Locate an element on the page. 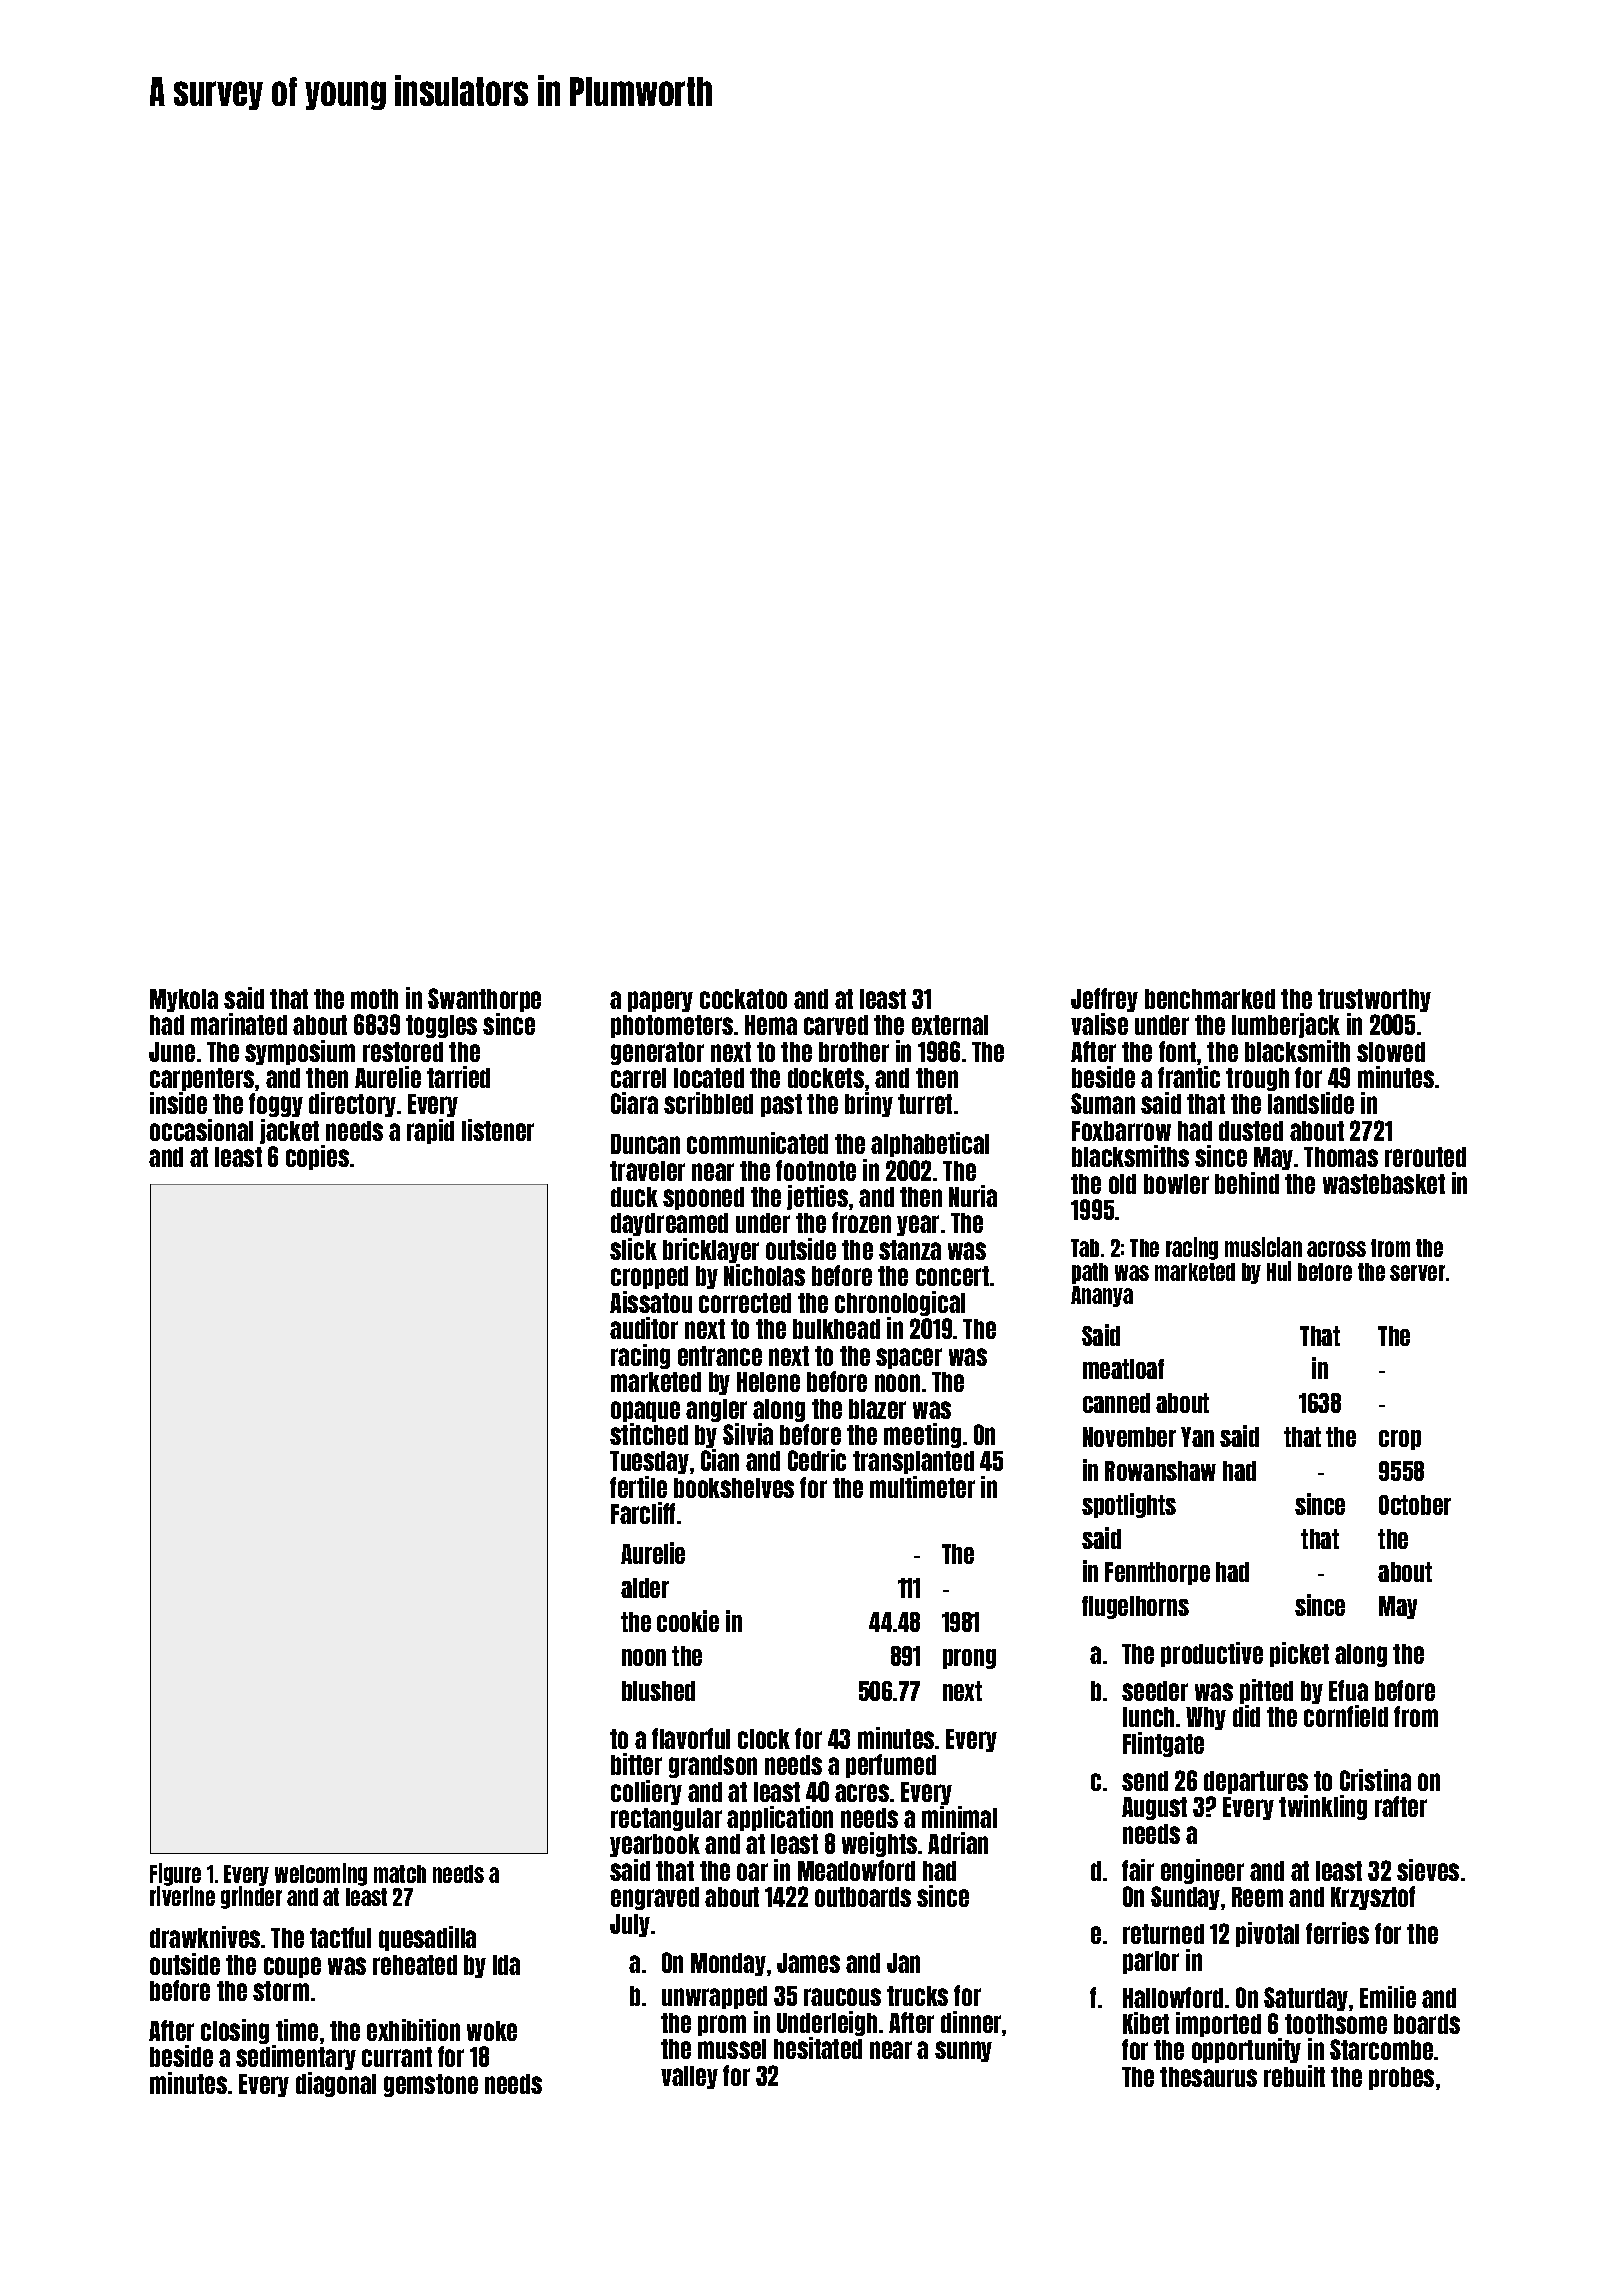 The height and width of the image is (2292, 1620). pitted is located at coordinates (1266, 1691).
